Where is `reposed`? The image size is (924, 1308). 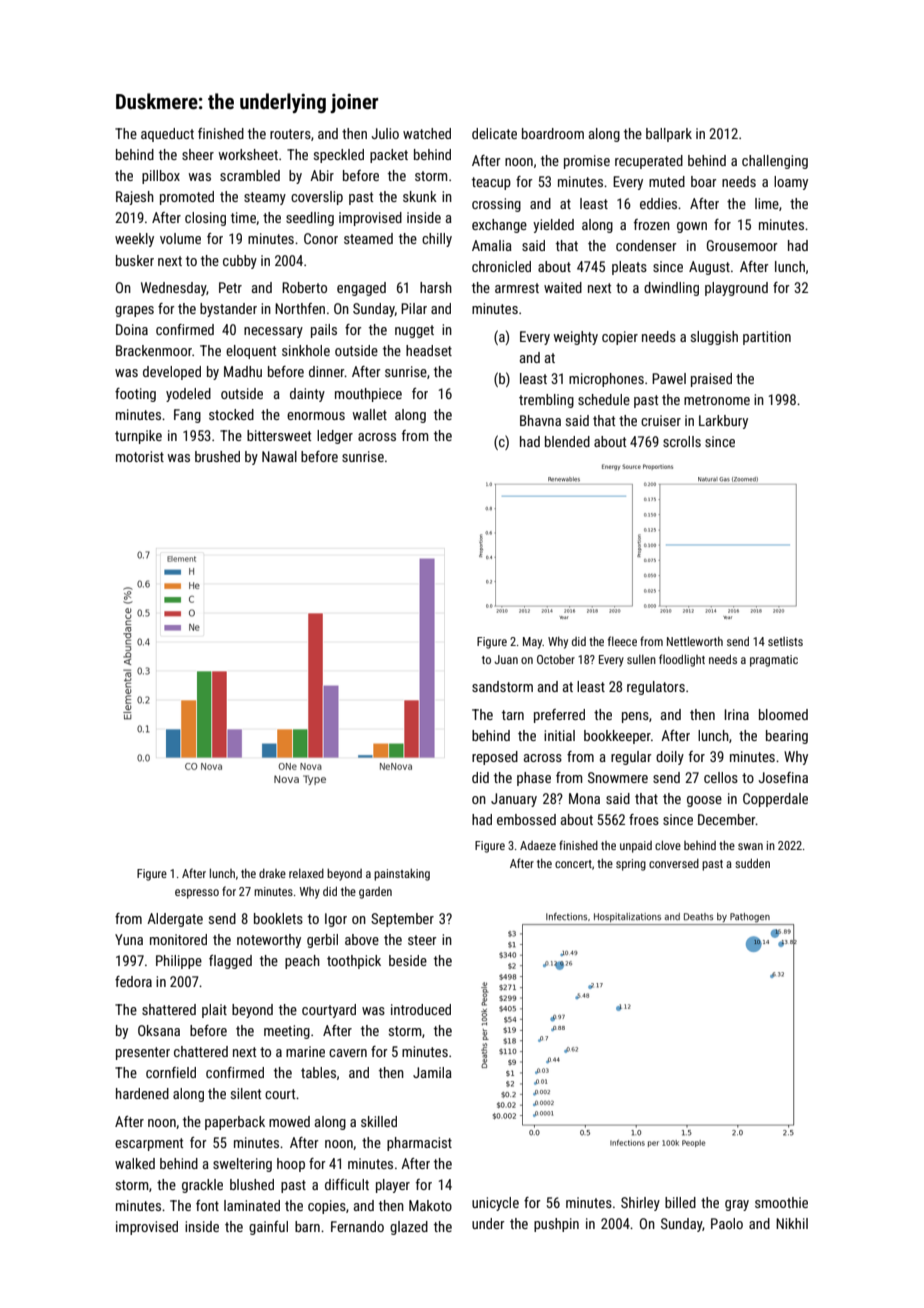
reposed is located at coordinates (495, 758).
